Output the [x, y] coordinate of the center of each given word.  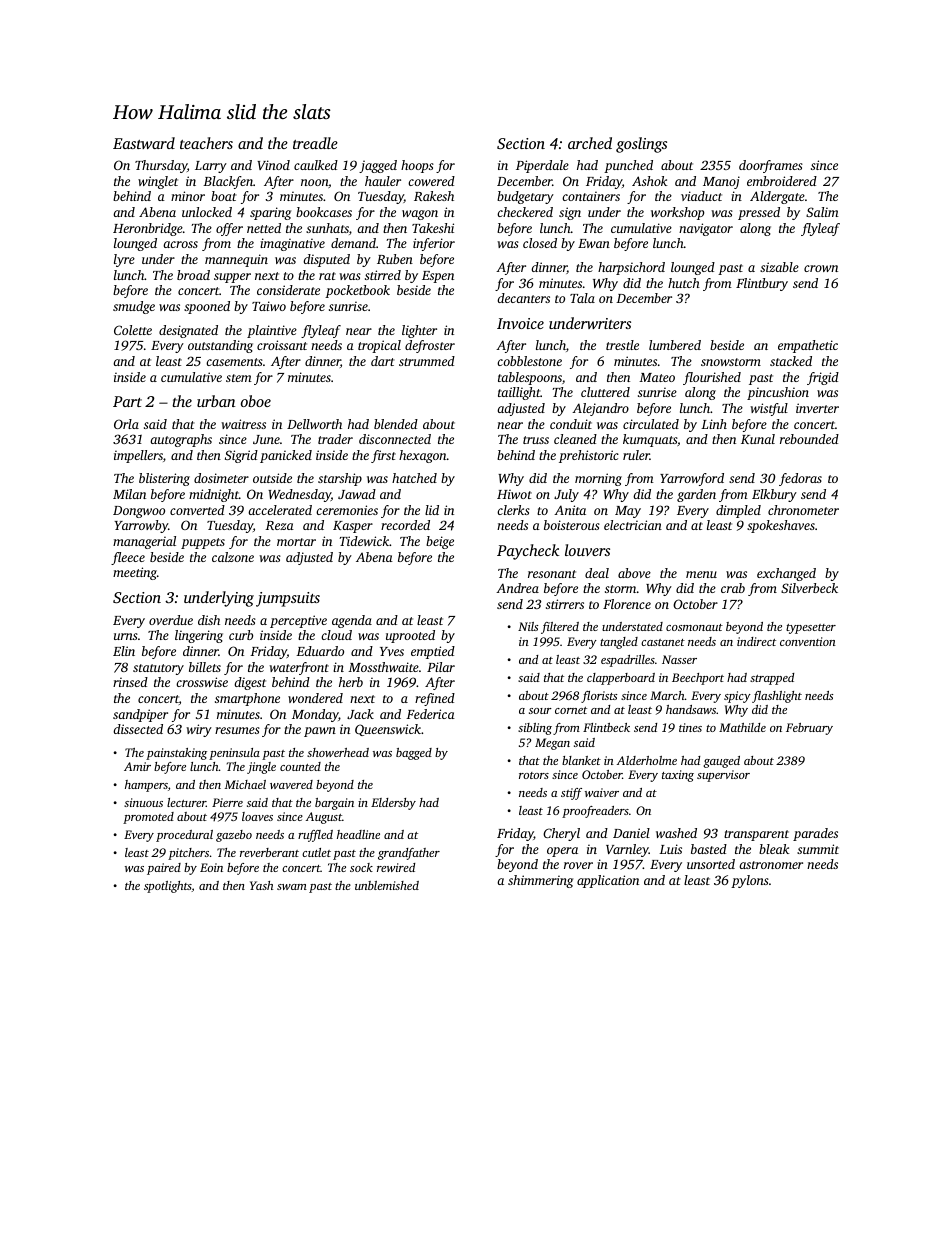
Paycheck [528, 552]
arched [590, 143]
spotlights [168, 887]
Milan [129, 494]
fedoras [800, 479]
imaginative [292, 244]
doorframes [771, 166]
